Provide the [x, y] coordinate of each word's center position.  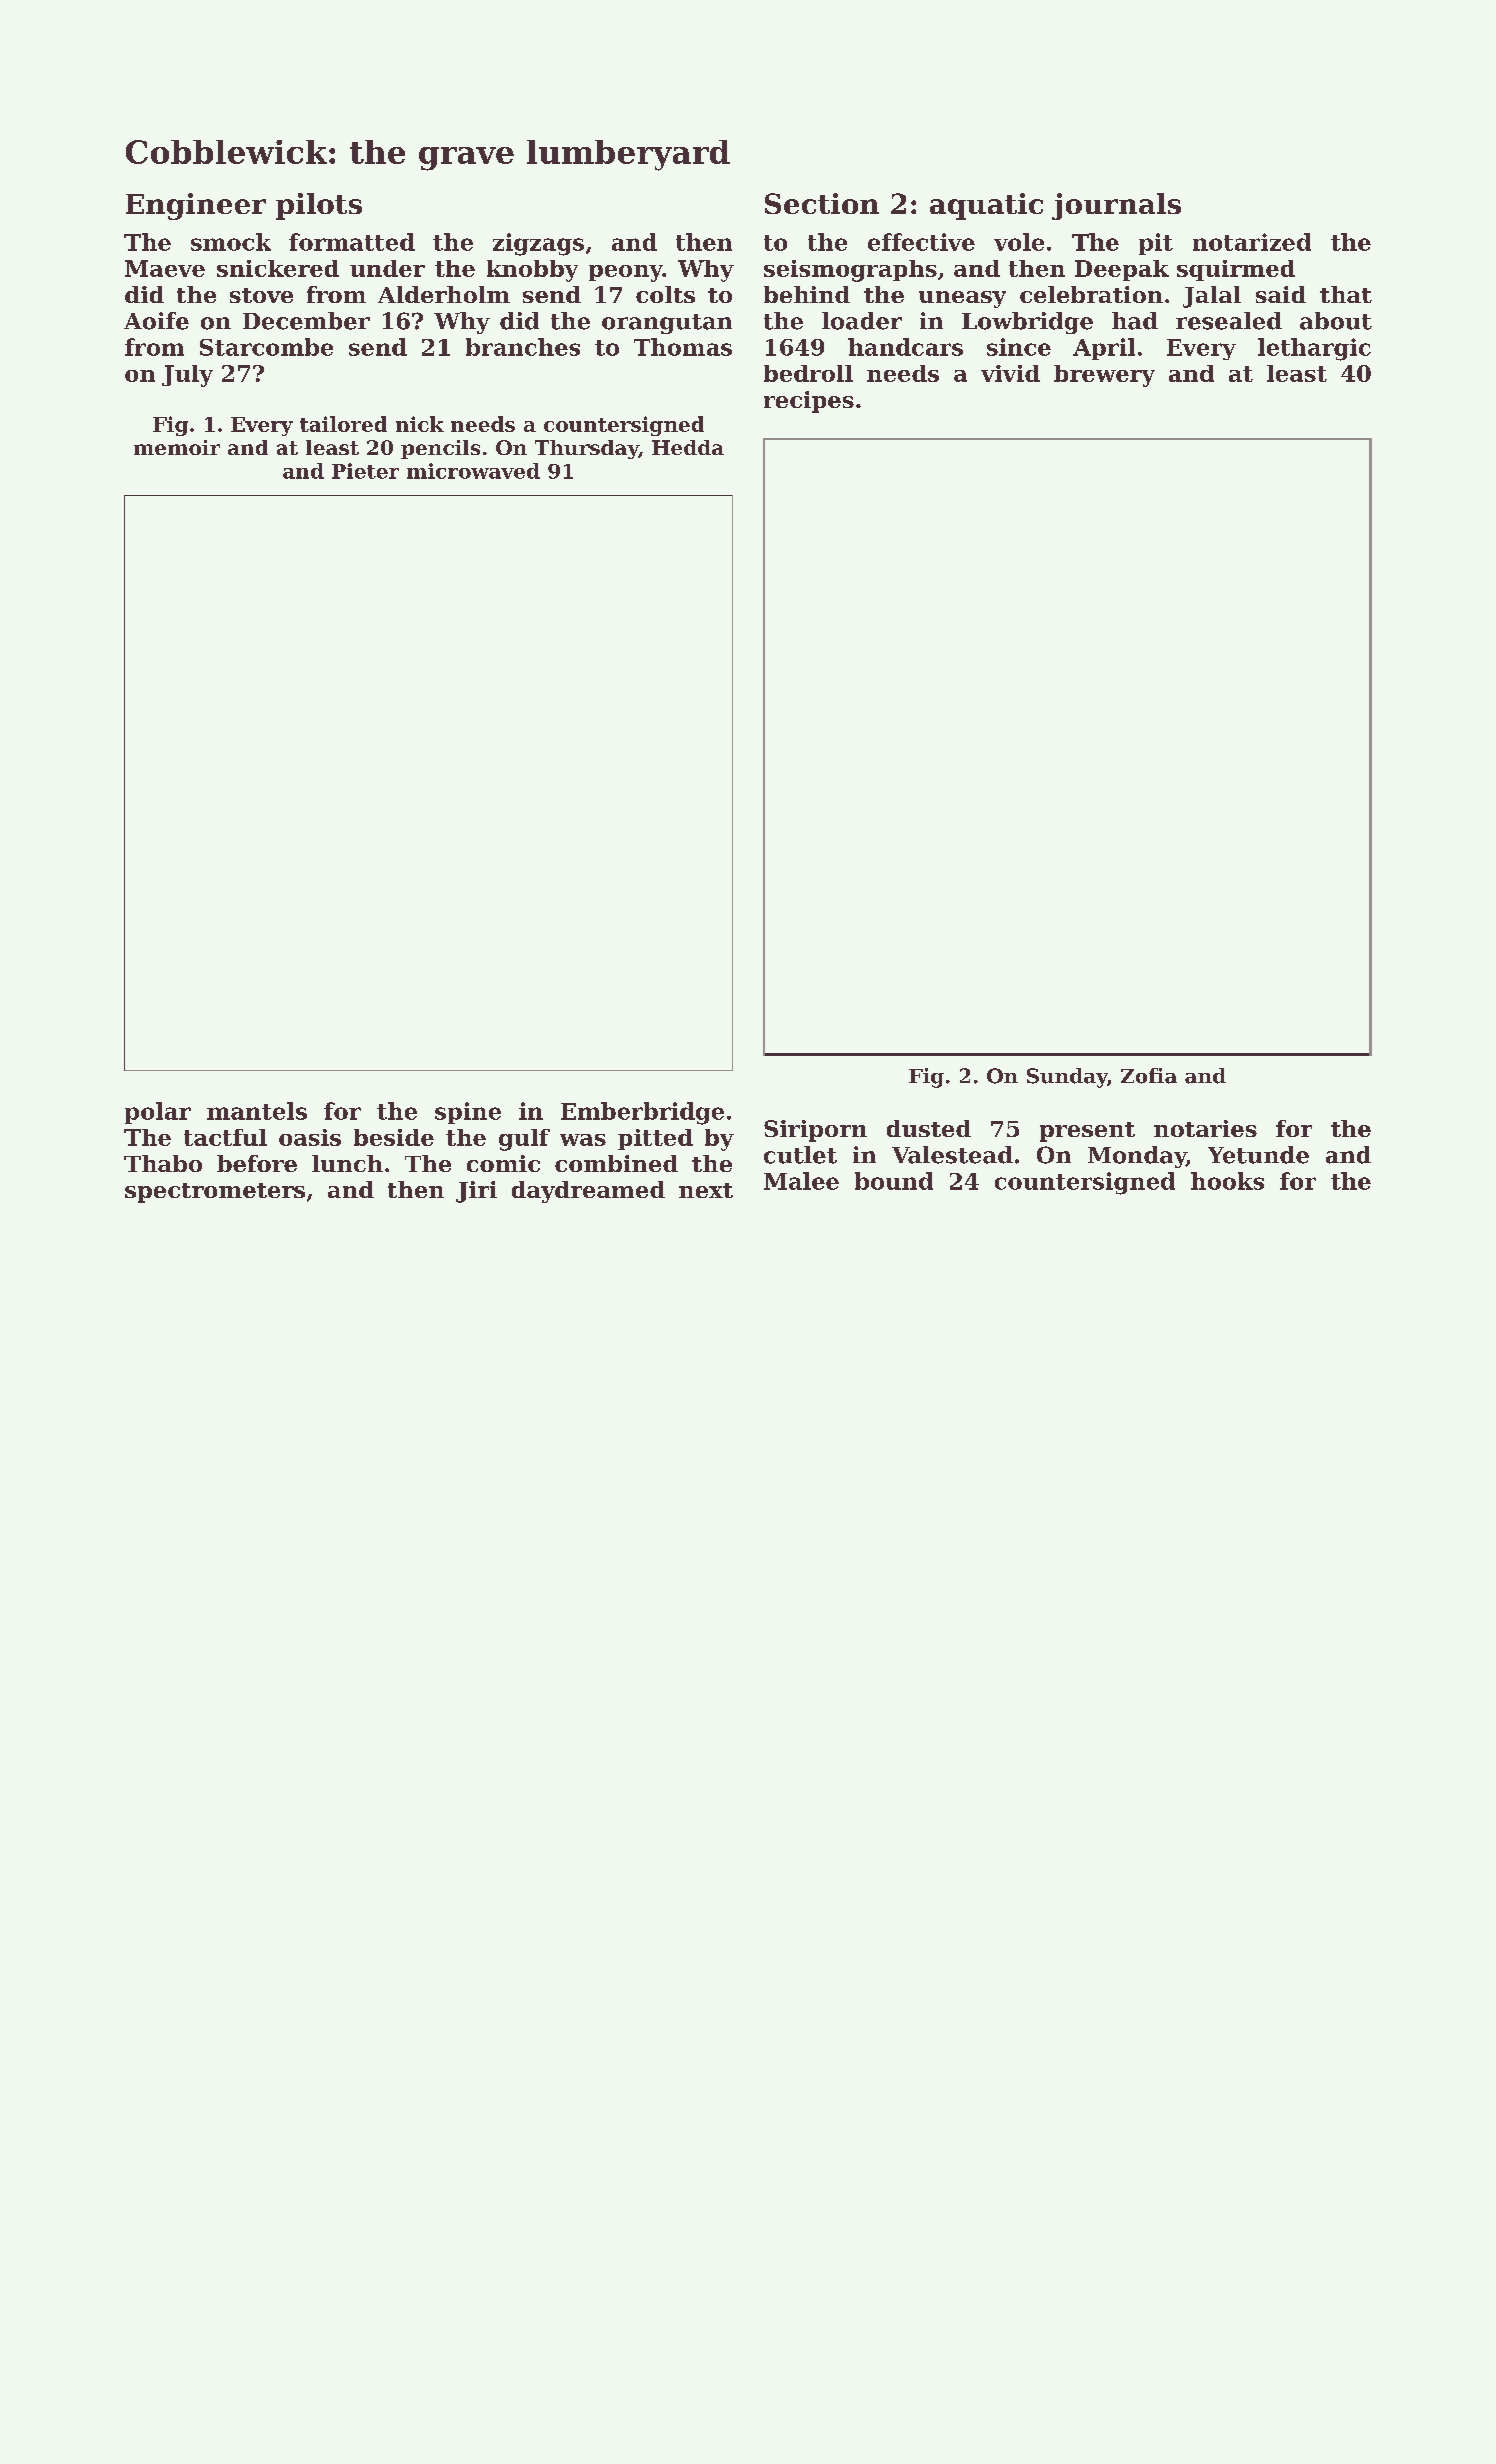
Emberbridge [642, 1113]
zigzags [538, 244]
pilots [319, 206]
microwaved [473, 471]
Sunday [1067, 1078]
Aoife [156, 321]
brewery [1104, 376]
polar [158, 1113]
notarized [1252, 242]
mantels [257, 1111]
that [1346, 294]
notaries [1205, 1128]
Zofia [1149, 1076]
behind [807, 294]
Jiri [476, 1192]
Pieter [365, 471]
